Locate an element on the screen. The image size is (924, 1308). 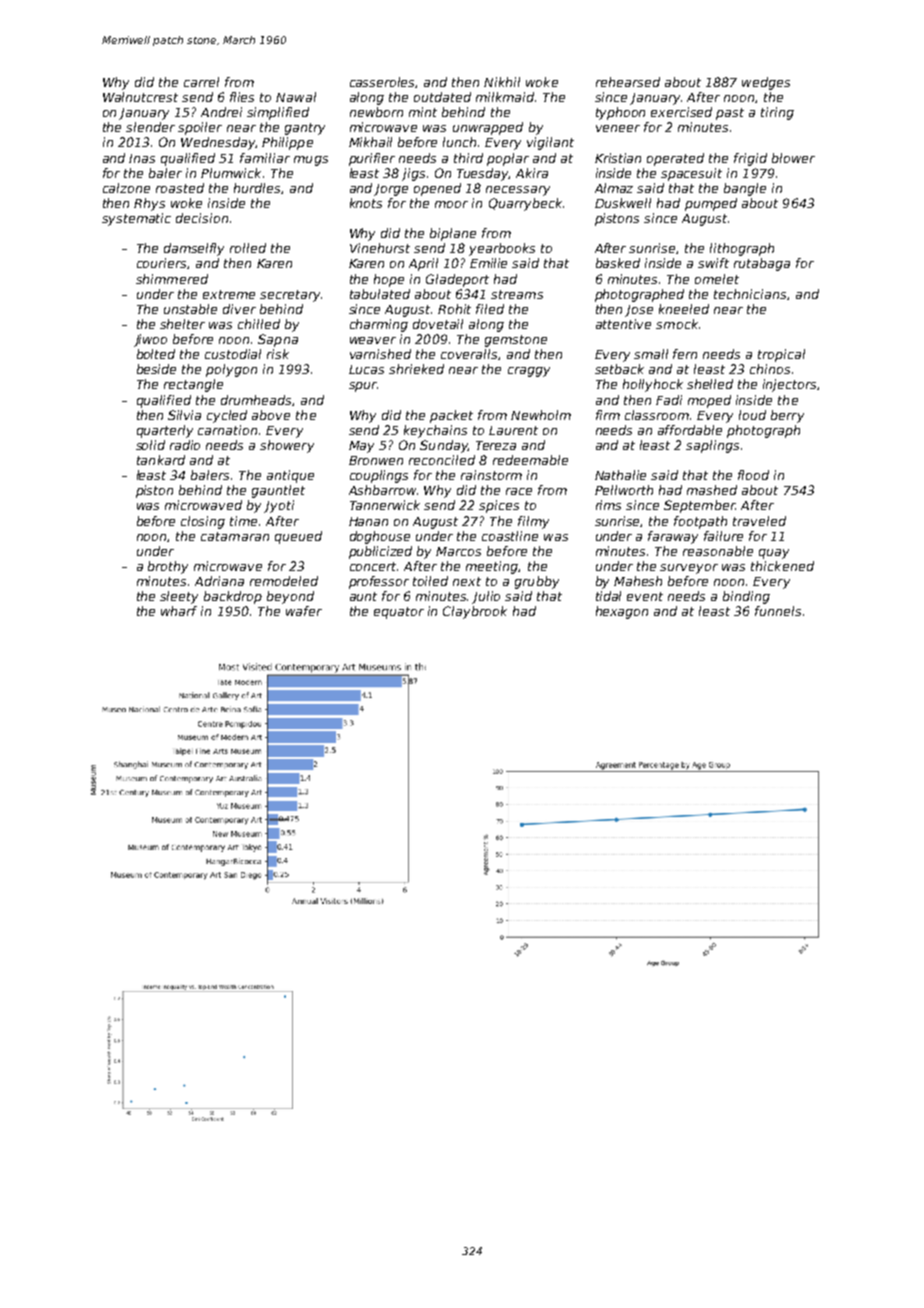
technicians is located at coordinates (750, 294).
